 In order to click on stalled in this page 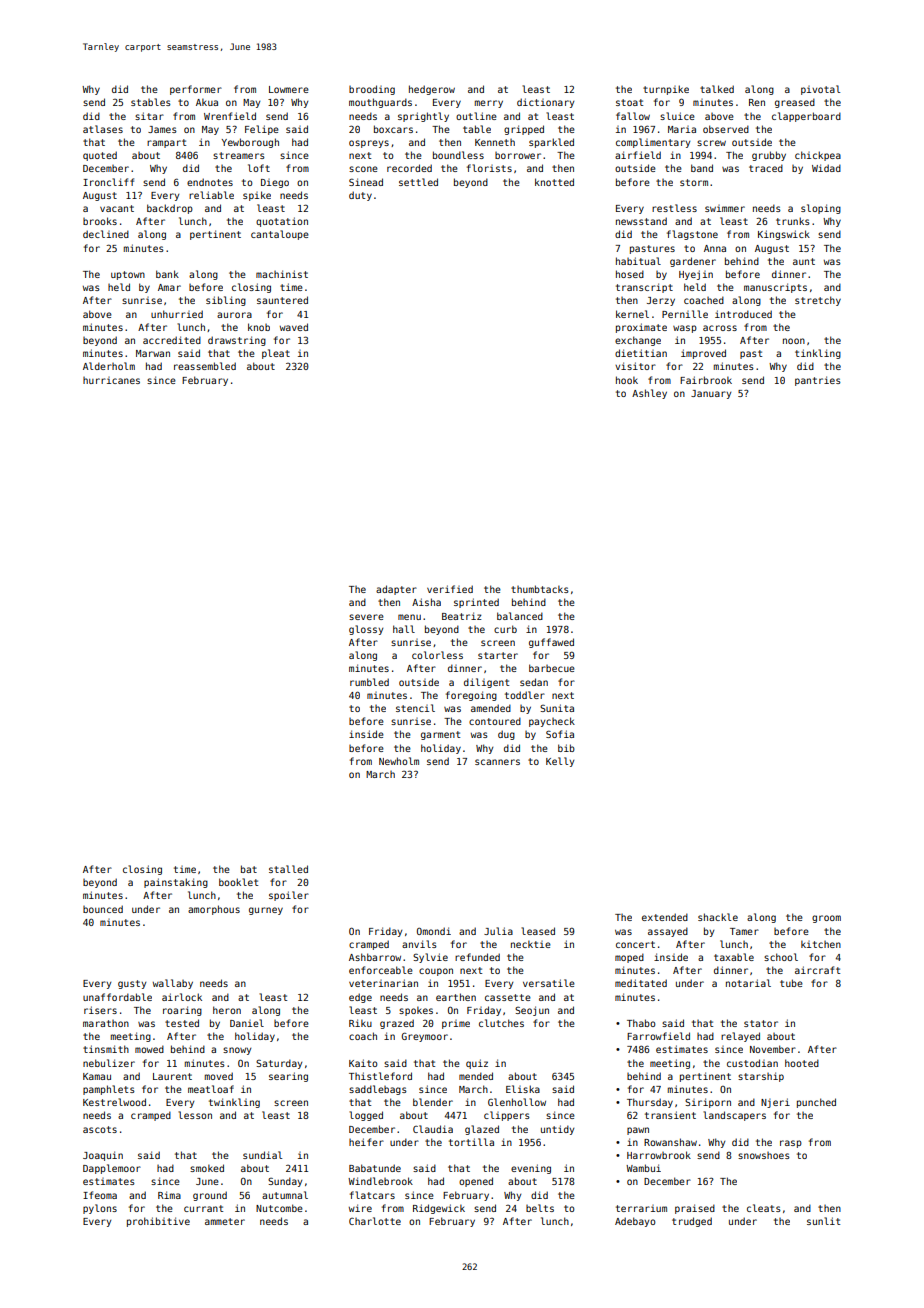, I will do `click(288, 869)`.
